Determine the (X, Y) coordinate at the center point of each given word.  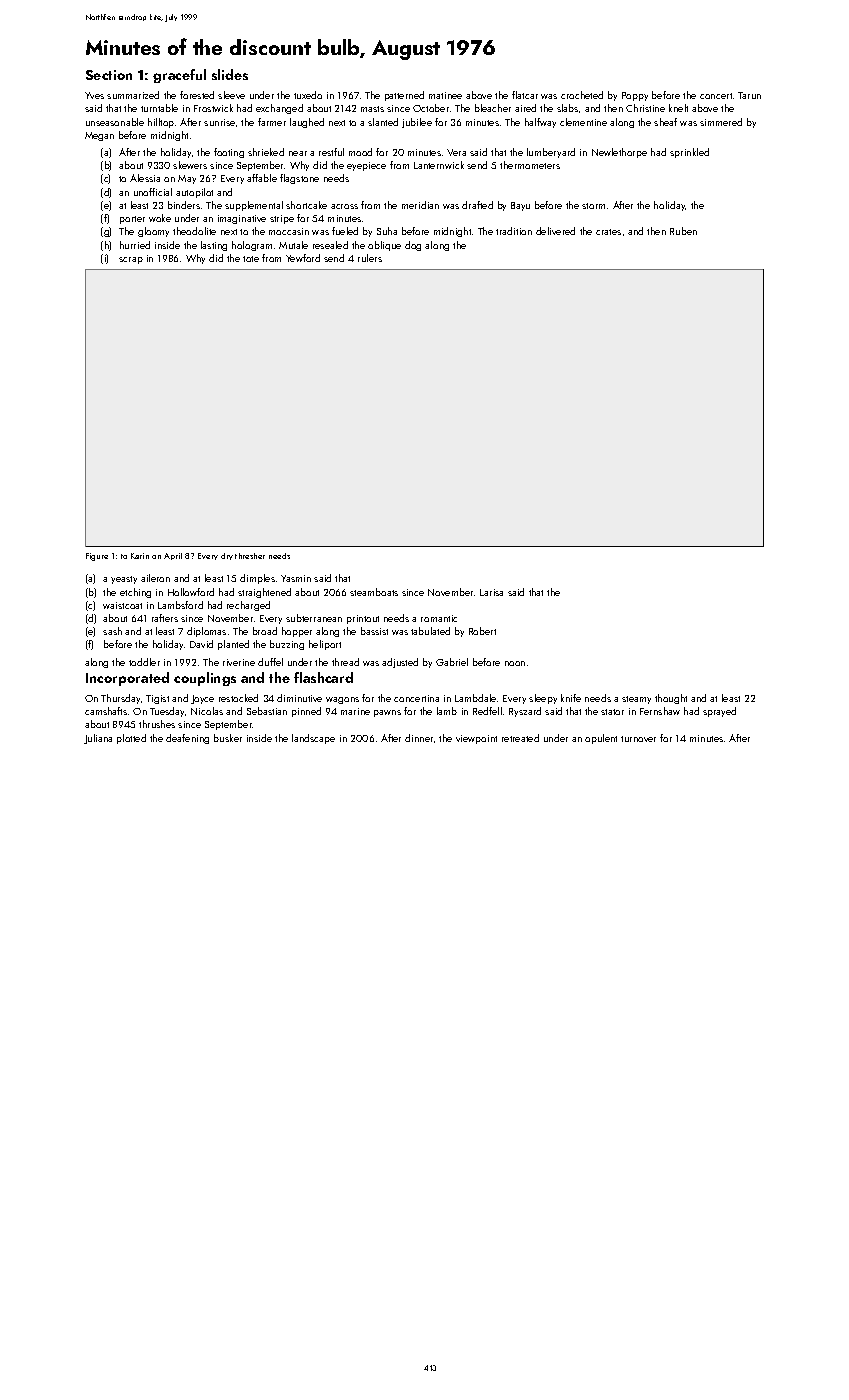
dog (413, 246)
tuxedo (308, 95)
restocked (238, 698)
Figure (97, 557)
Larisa (491, 592)
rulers (370, 258)
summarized (133, 95)
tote (251, 259)
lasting (214, 246)
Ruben (683, 231)
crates (608, 232)
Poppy (635, 96)
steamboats (374, 592)
